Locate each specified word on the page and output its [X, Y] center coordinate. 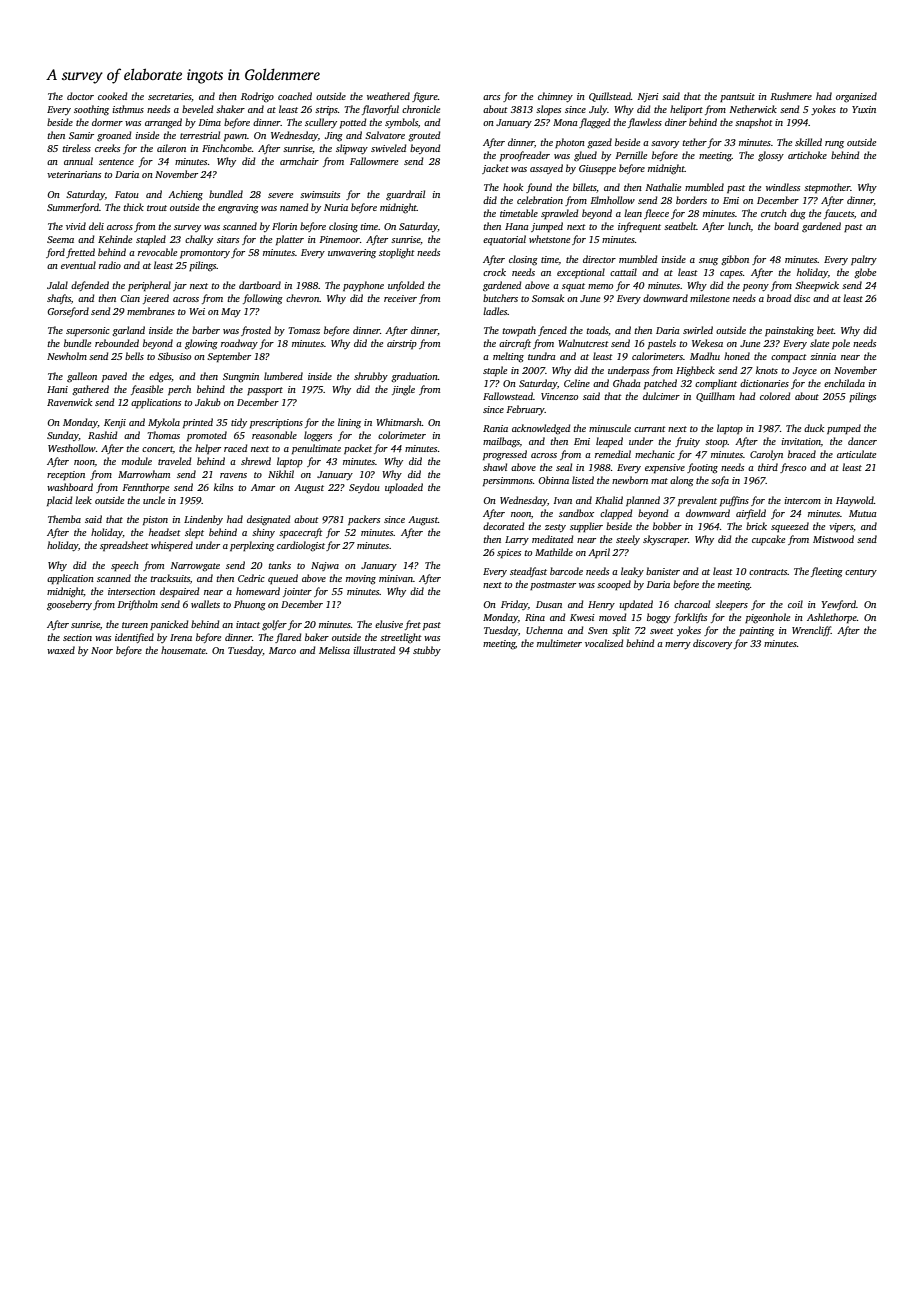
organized [856, 97]
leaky [632, 572]
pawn [235, 137]
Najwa [325, 566]
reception [66, 475]
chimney [555, 97]
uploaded [404, 488]
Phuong [250, 605]
